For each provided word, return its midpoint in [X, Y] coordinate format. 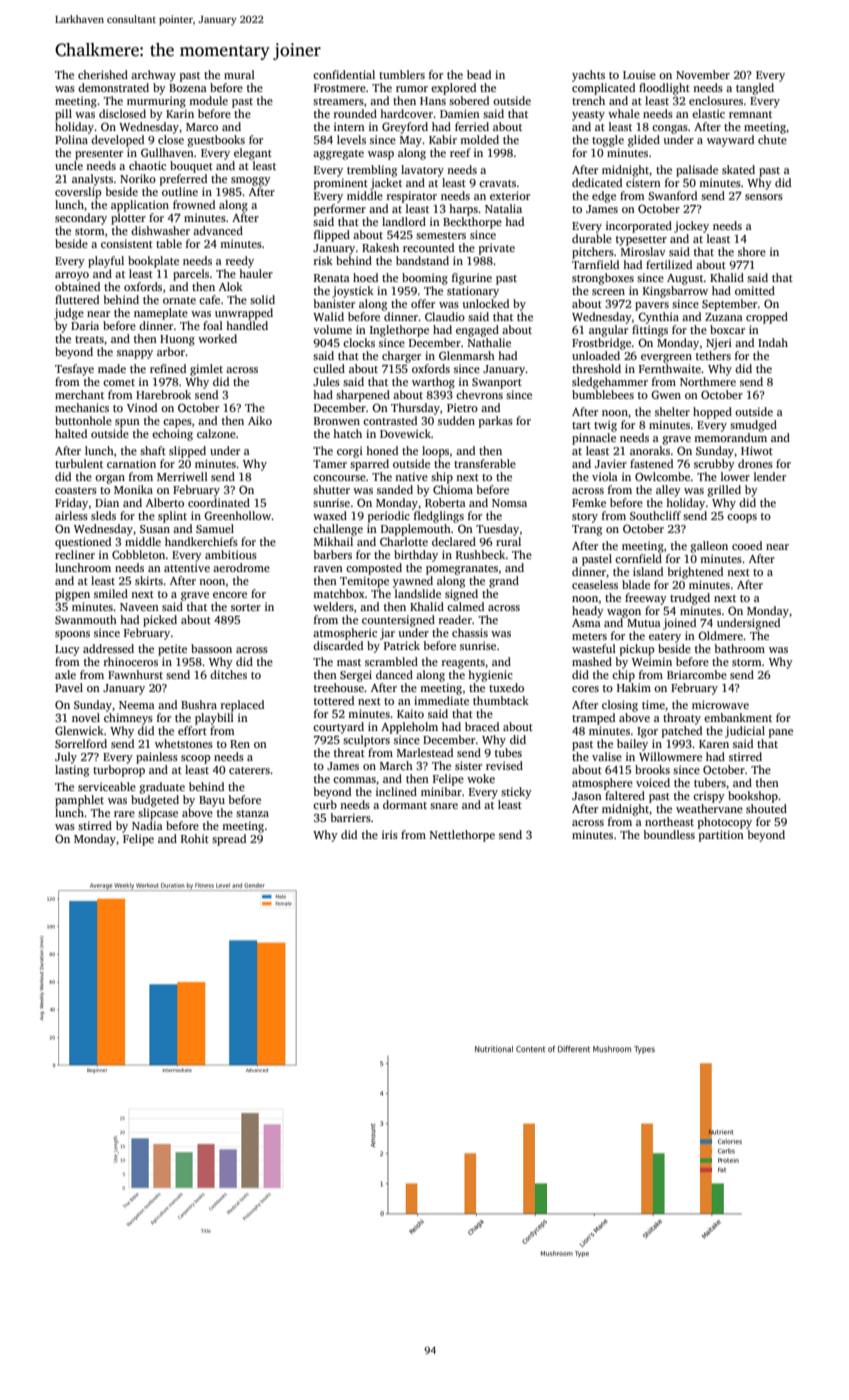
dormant [405, 804]
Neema [137, 705]
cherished [103, 74]
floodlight [664, 89]
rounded [355, 113]
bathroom [740, 648]
